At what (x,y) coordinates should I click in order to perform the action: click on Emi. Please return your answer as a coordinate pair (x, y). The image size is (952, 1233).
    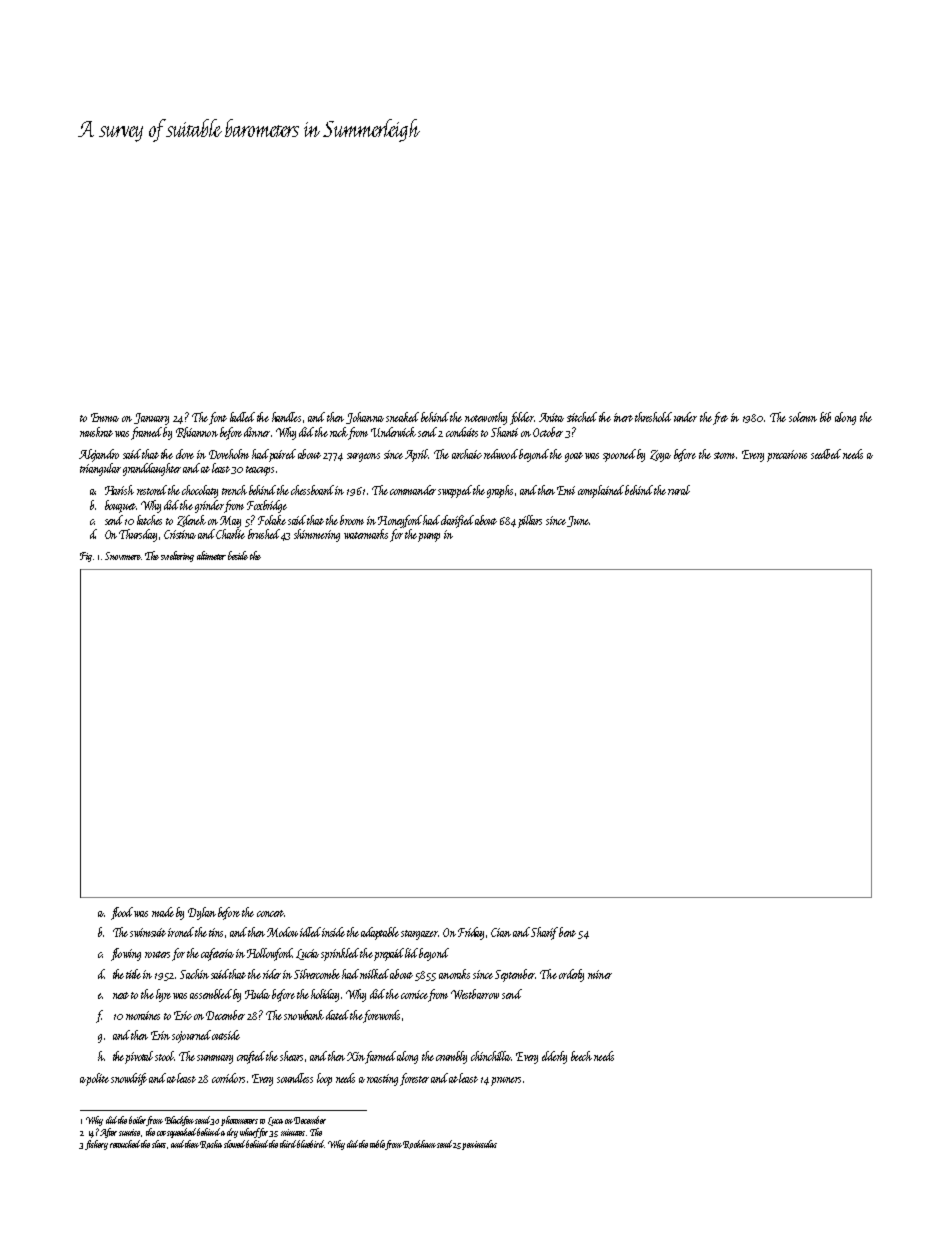
    Looking at the image, I should click on (566, 490).
